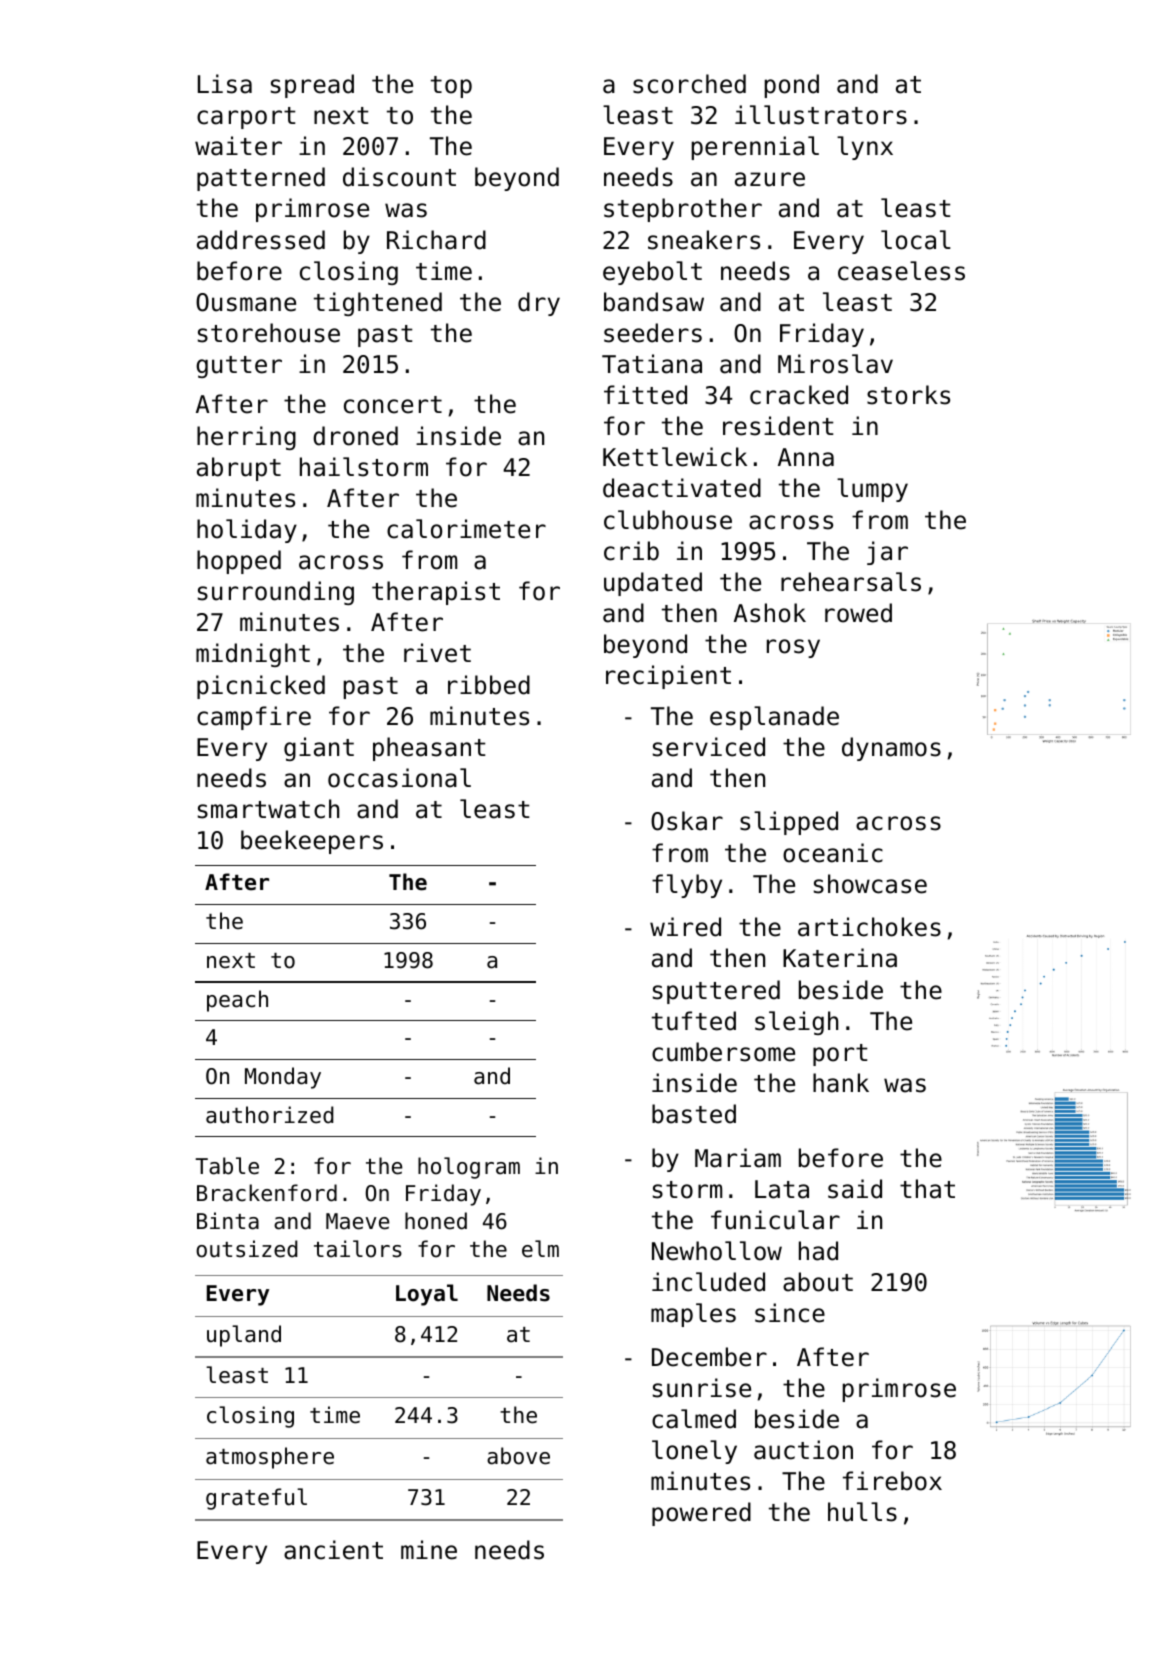 The width and height of the screenshot is (1165, 1654). Describe the element at coordinates (429, 749) in the screenshot. I see `pheasant` at that location.
